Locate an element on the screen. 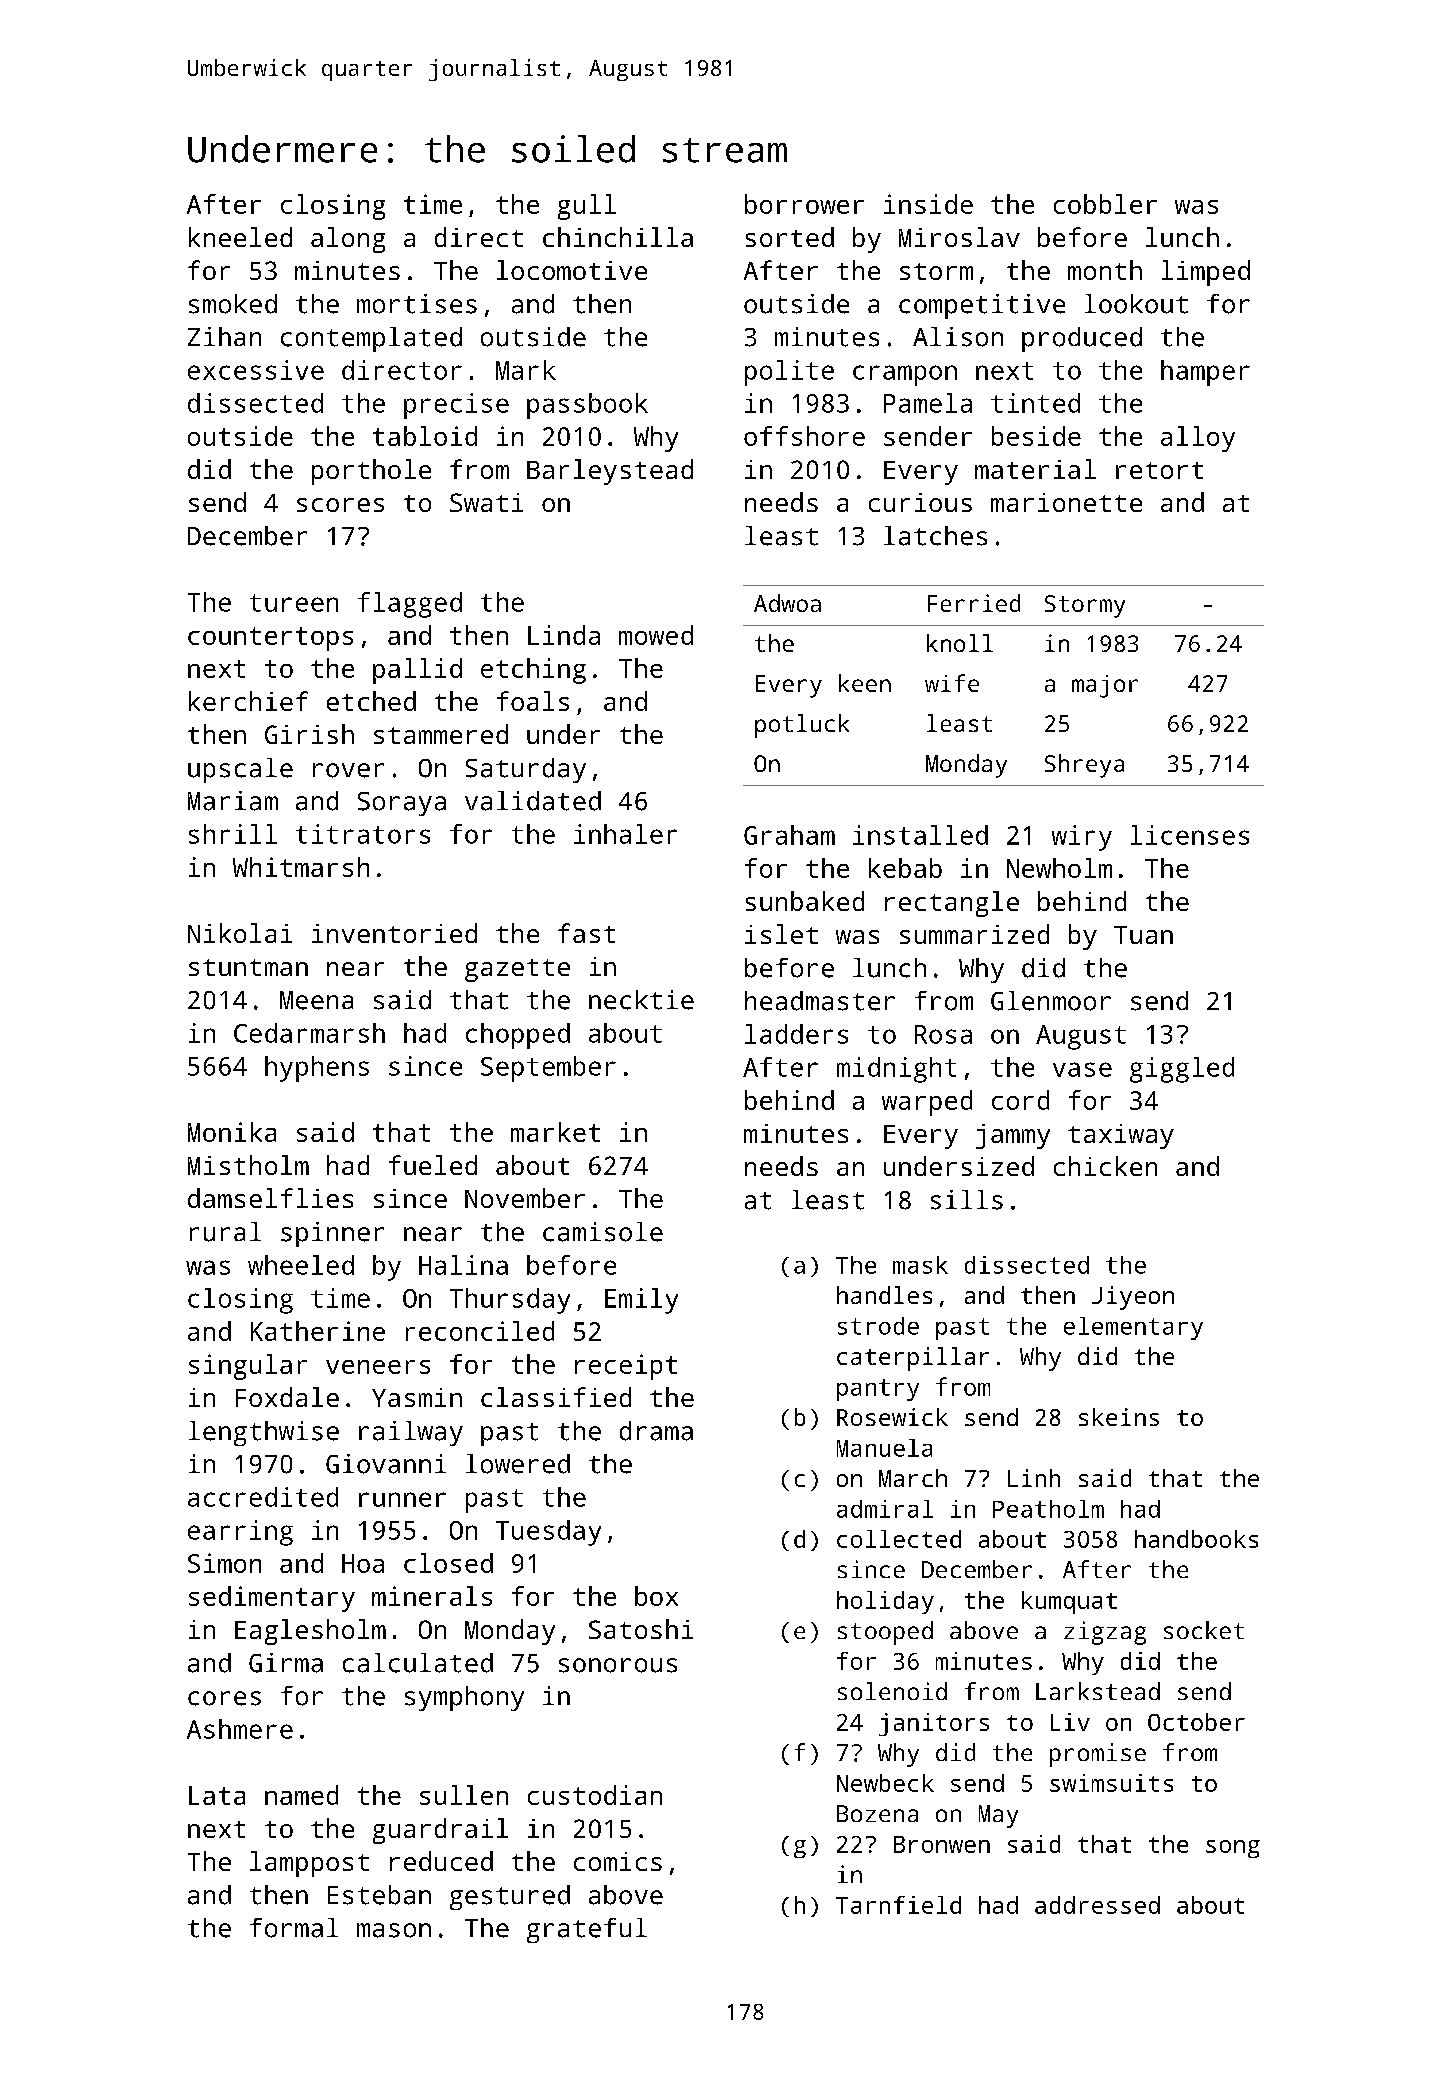  along is located at coordinates (348, 240).
